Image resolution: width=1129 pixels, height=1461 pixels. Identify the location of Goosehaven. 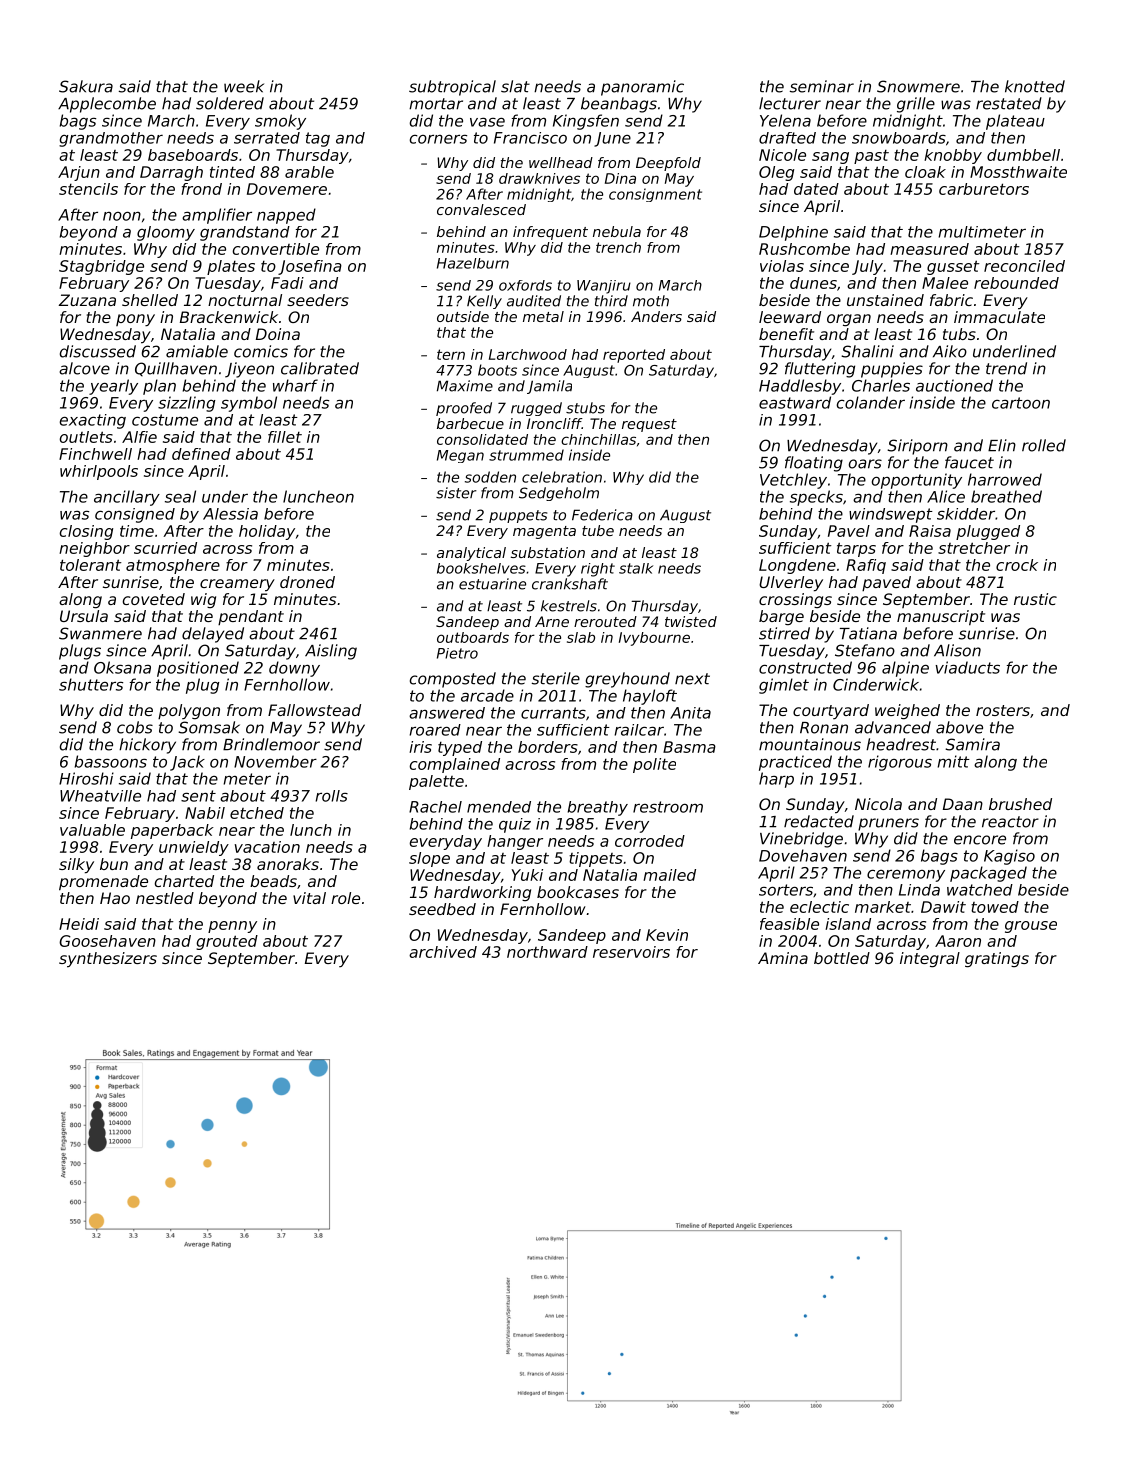
(107, 941).
